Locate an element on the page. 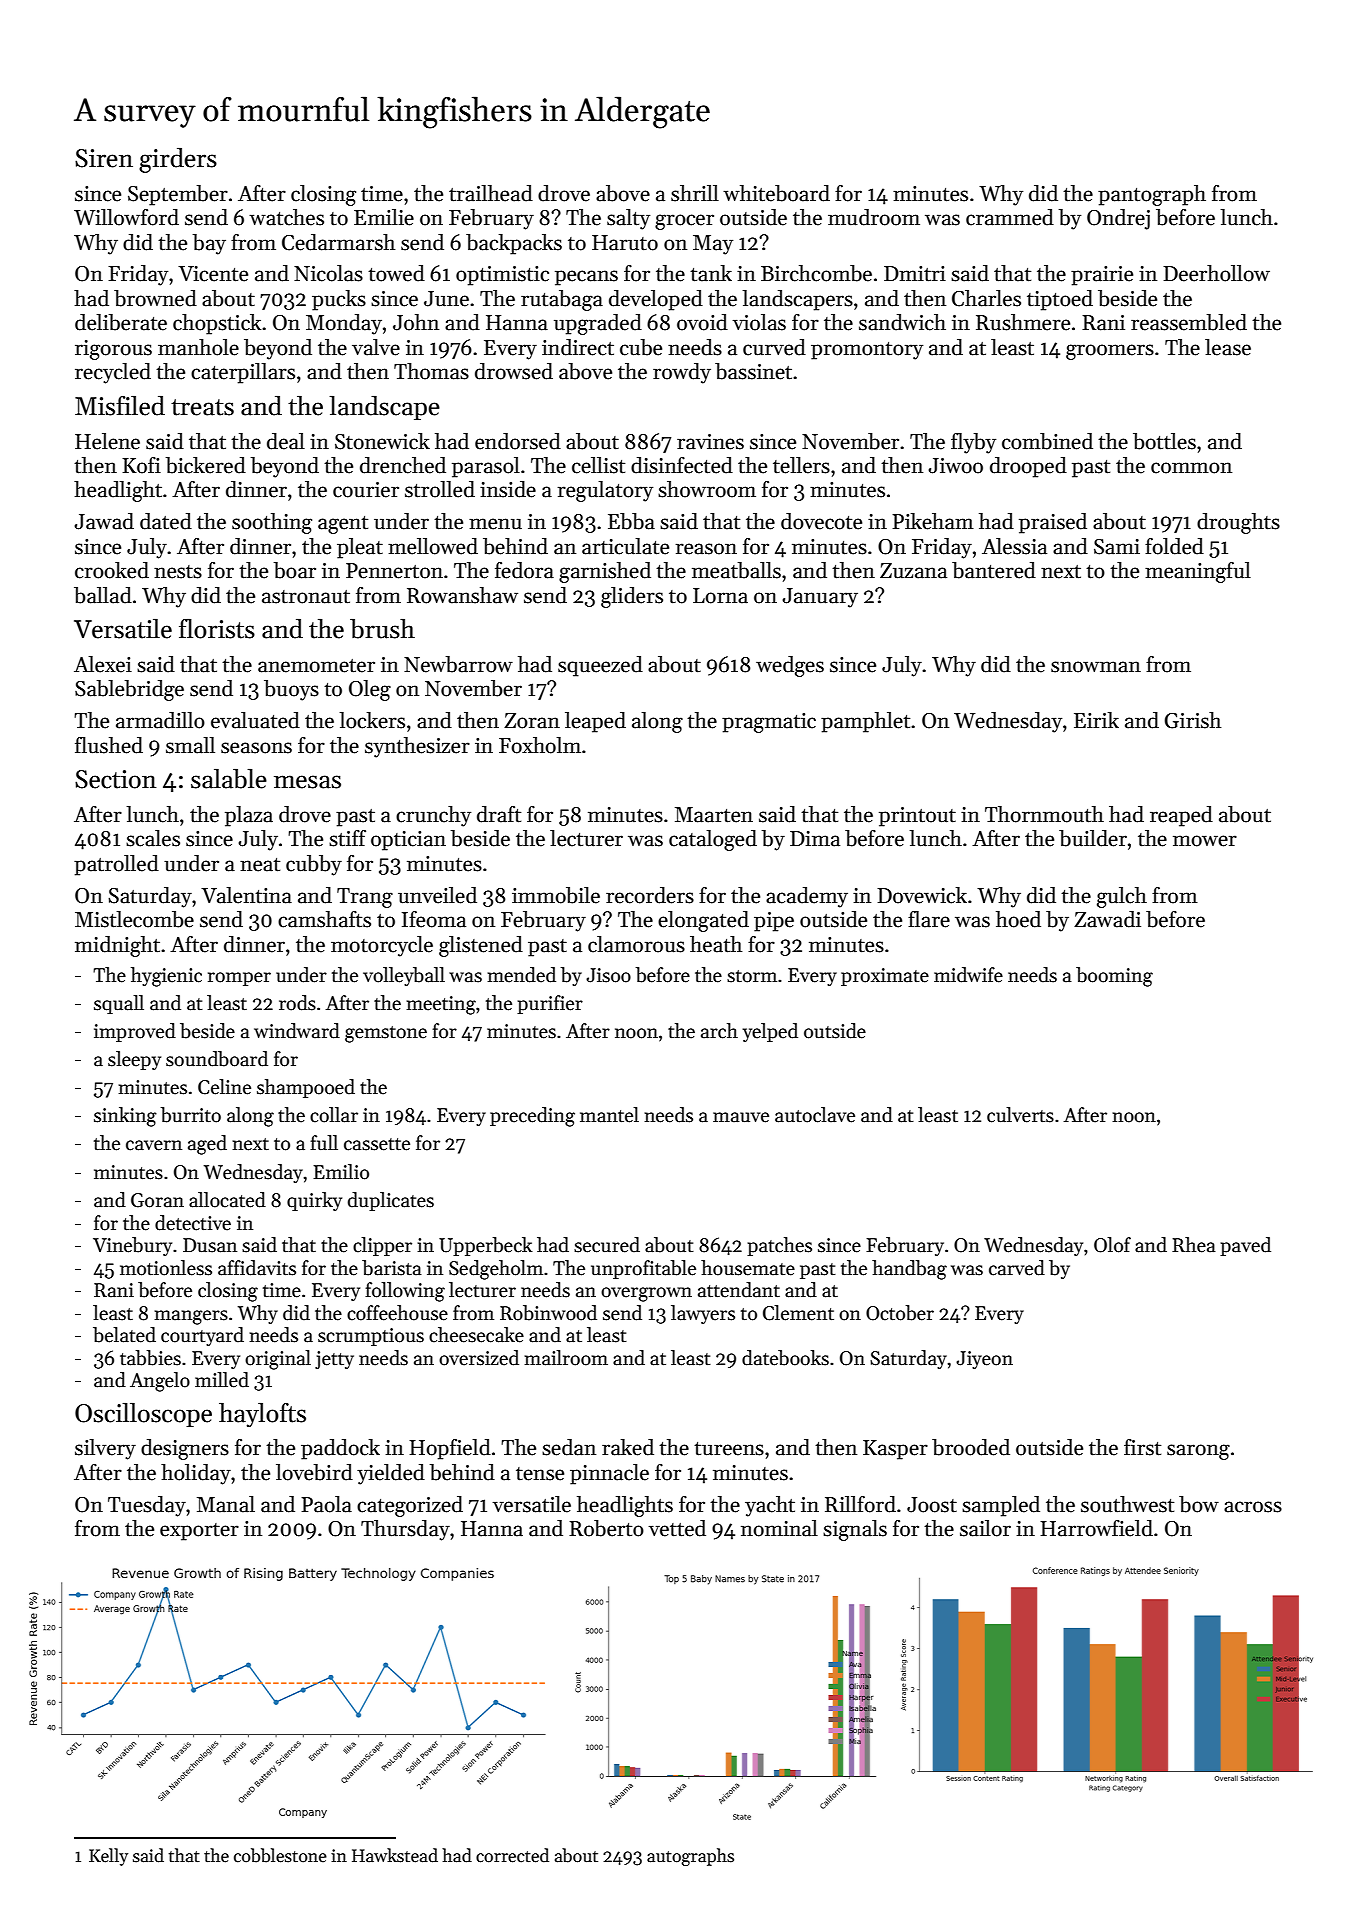 Image resolution: width=1357 pixels, height=1919 pixels. dovecote is located at coordinates (821, 521).
